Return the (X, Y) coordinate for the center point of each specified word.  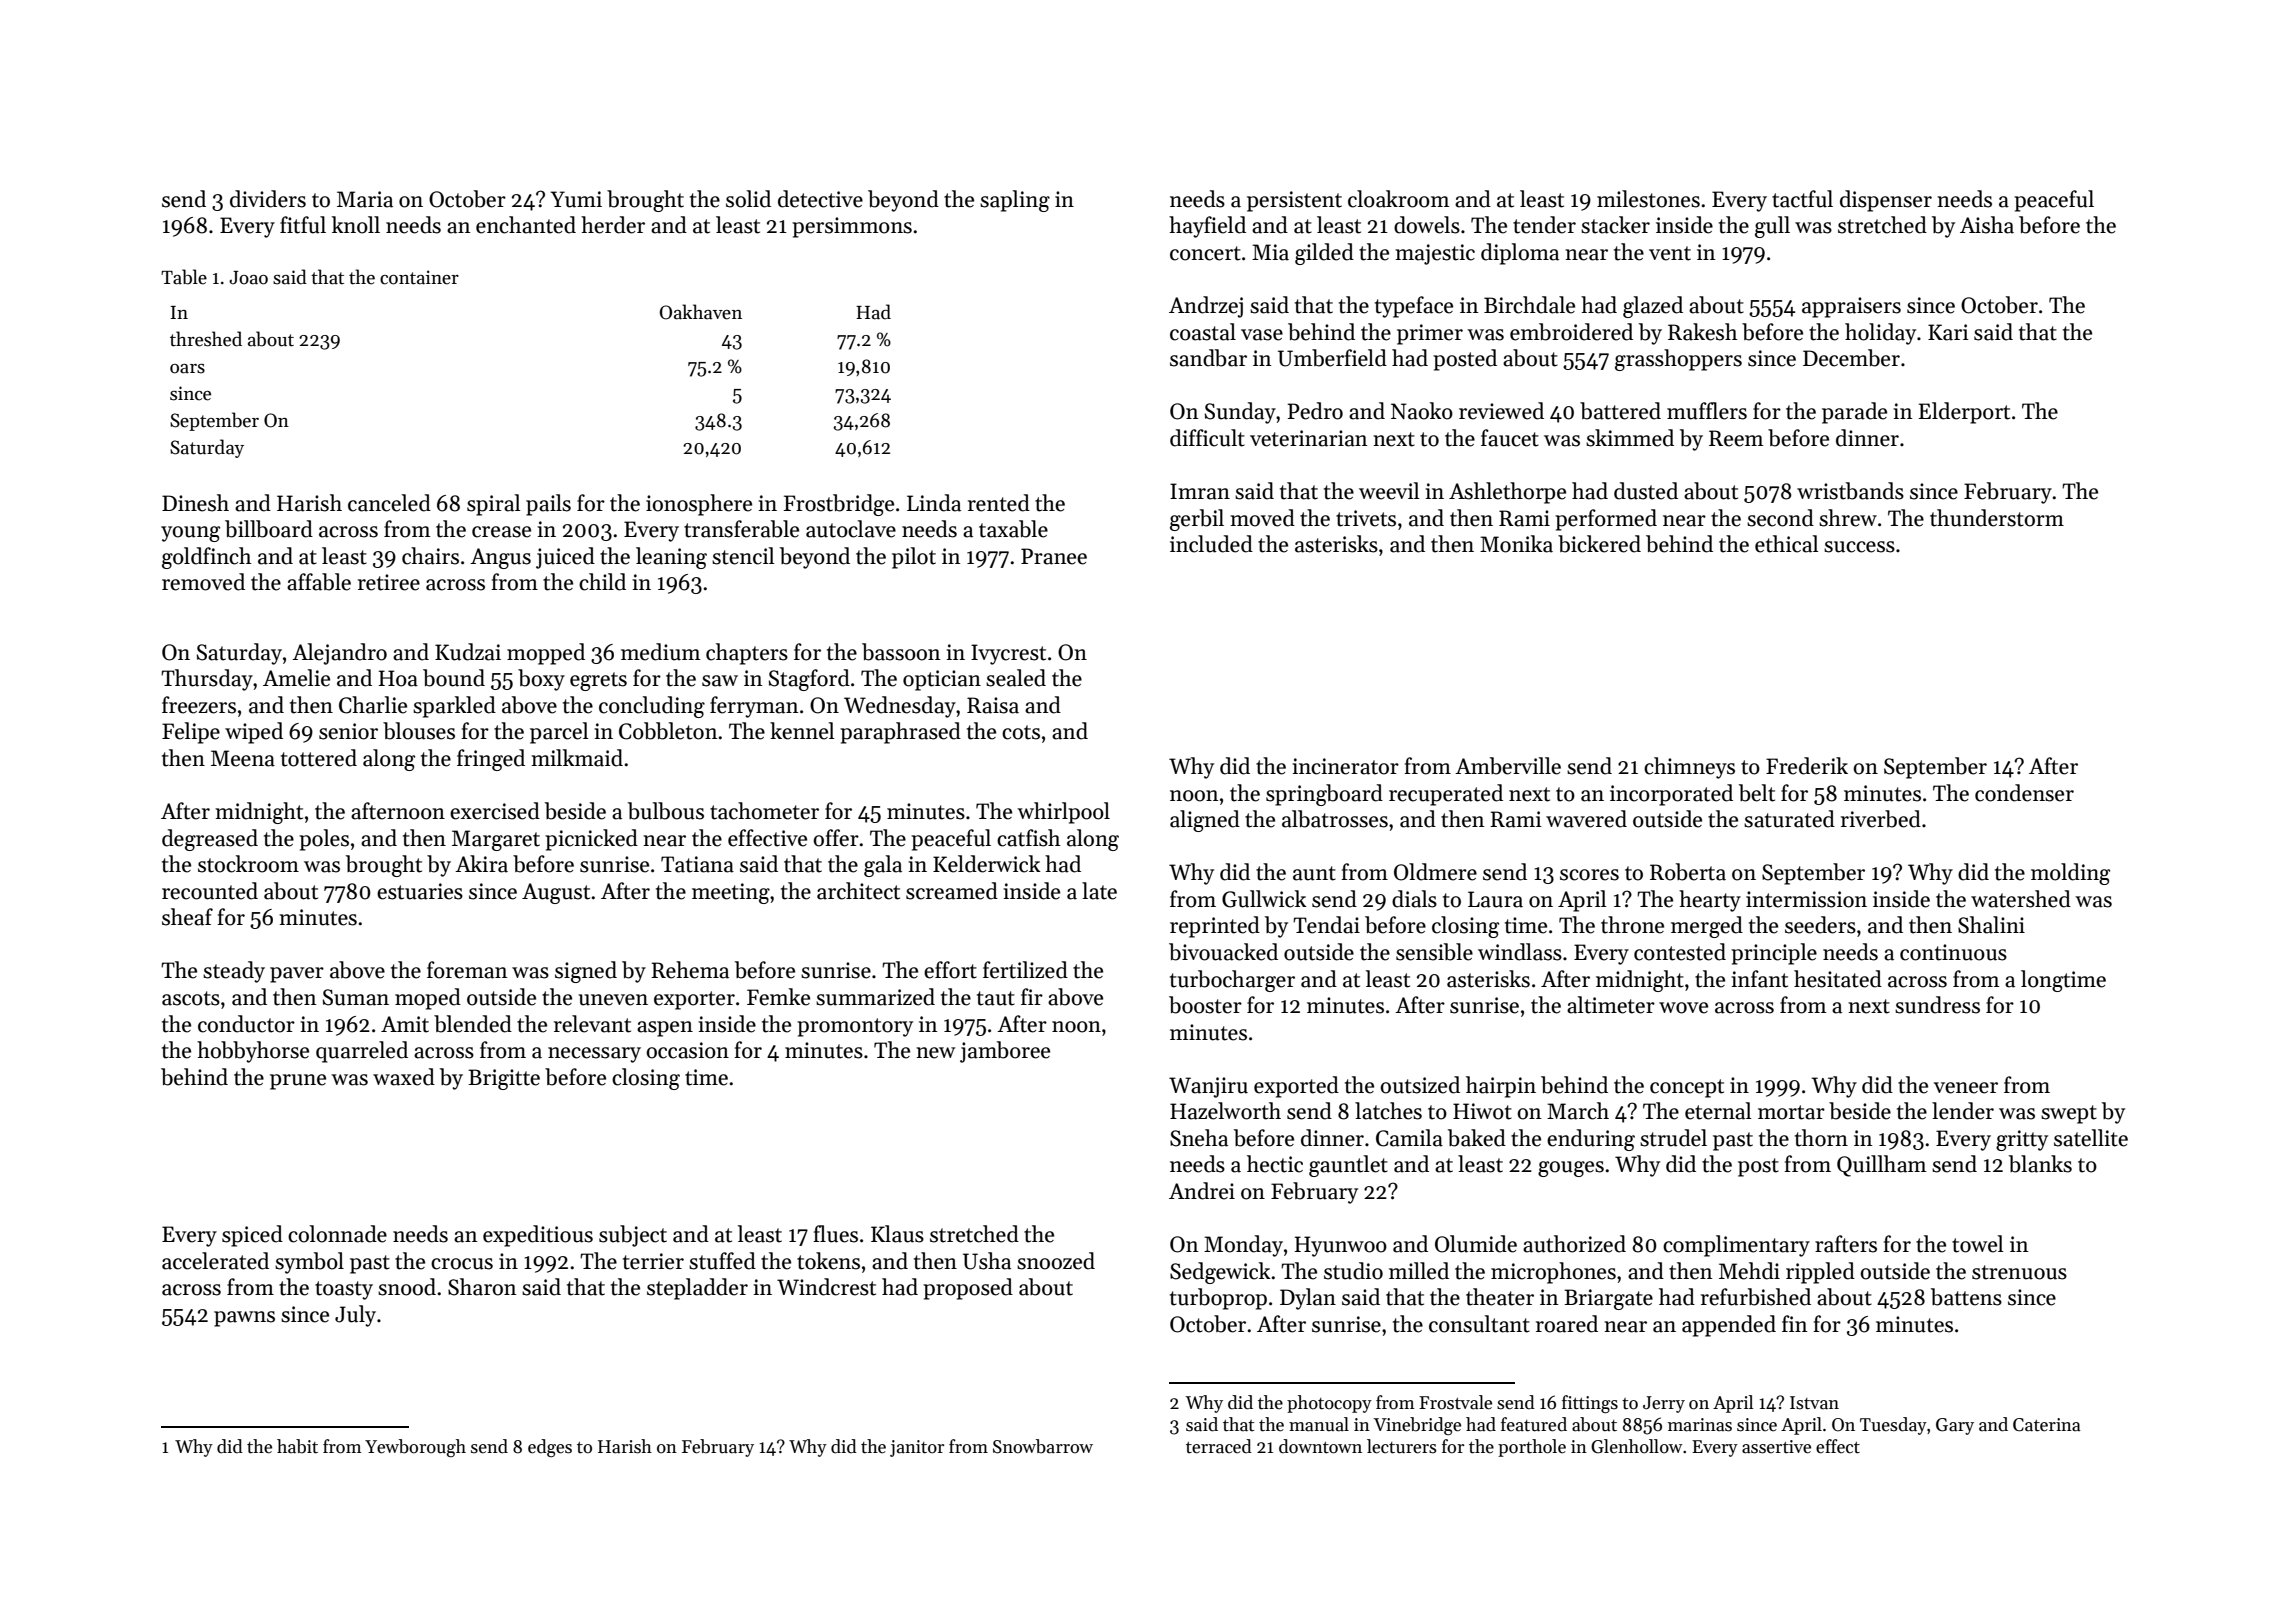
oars (187, 369)
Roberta (1688, 872)
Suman (356, 997)
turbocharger (1232, 981)
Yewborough (415, 1448)
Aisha (1987, 225)
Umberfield (1332, 358)
